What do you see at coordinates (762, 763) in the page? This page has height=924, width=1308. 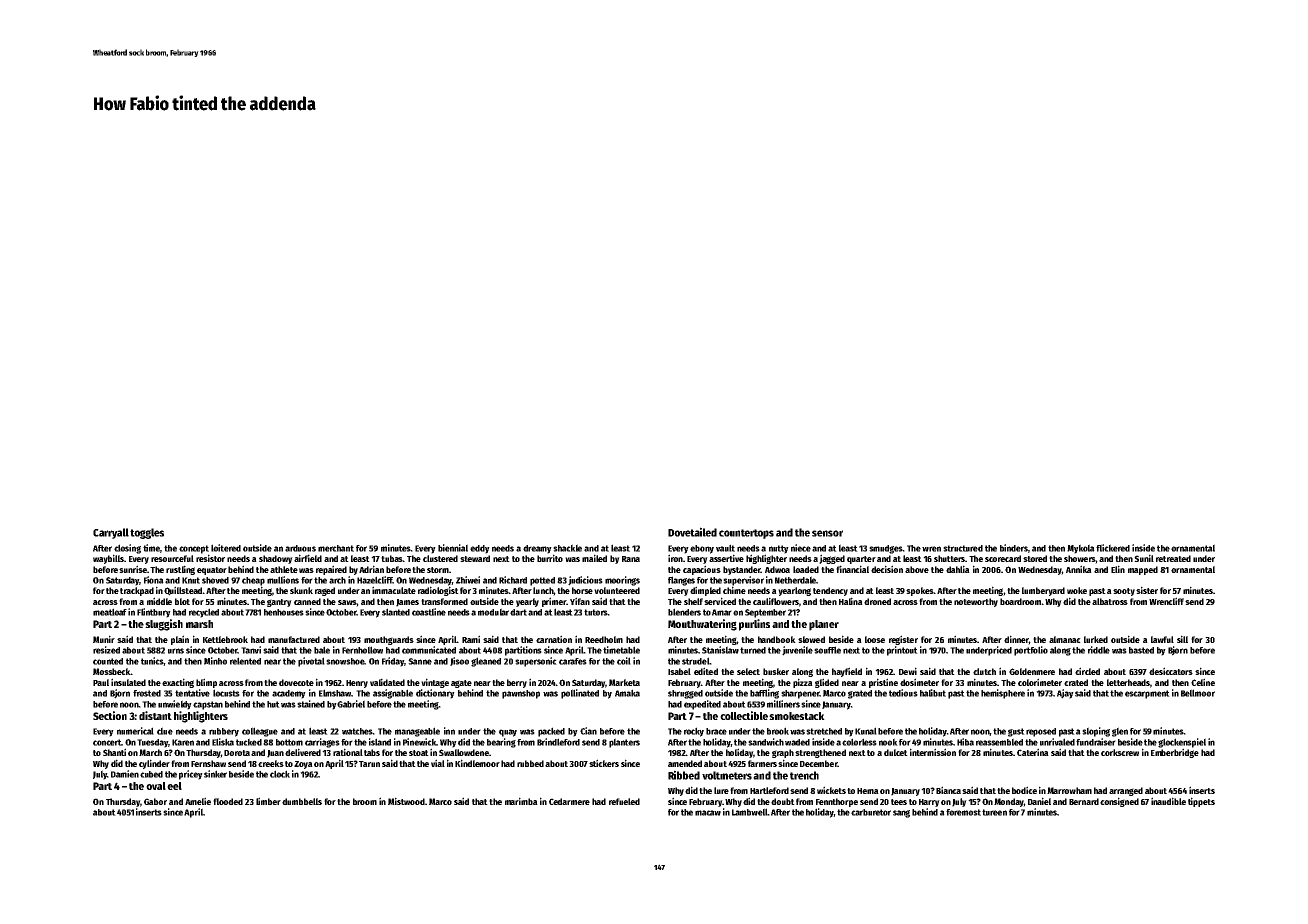 I see `farmers` at bounding box center [762, 763].
